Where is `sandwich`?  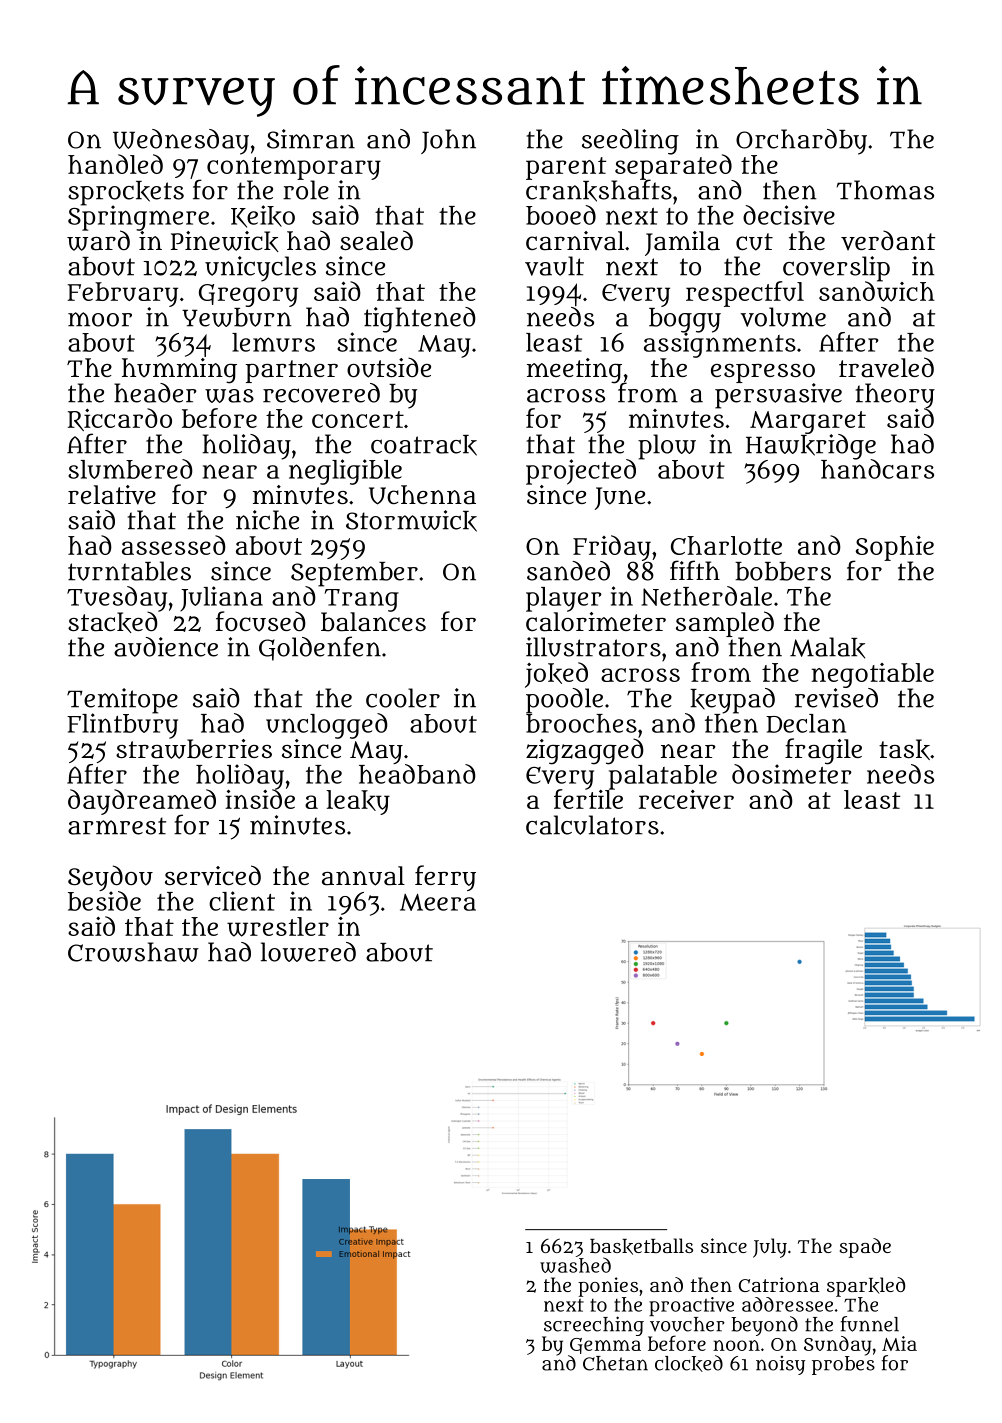
sandwich is located at coordinates (877, 291).
